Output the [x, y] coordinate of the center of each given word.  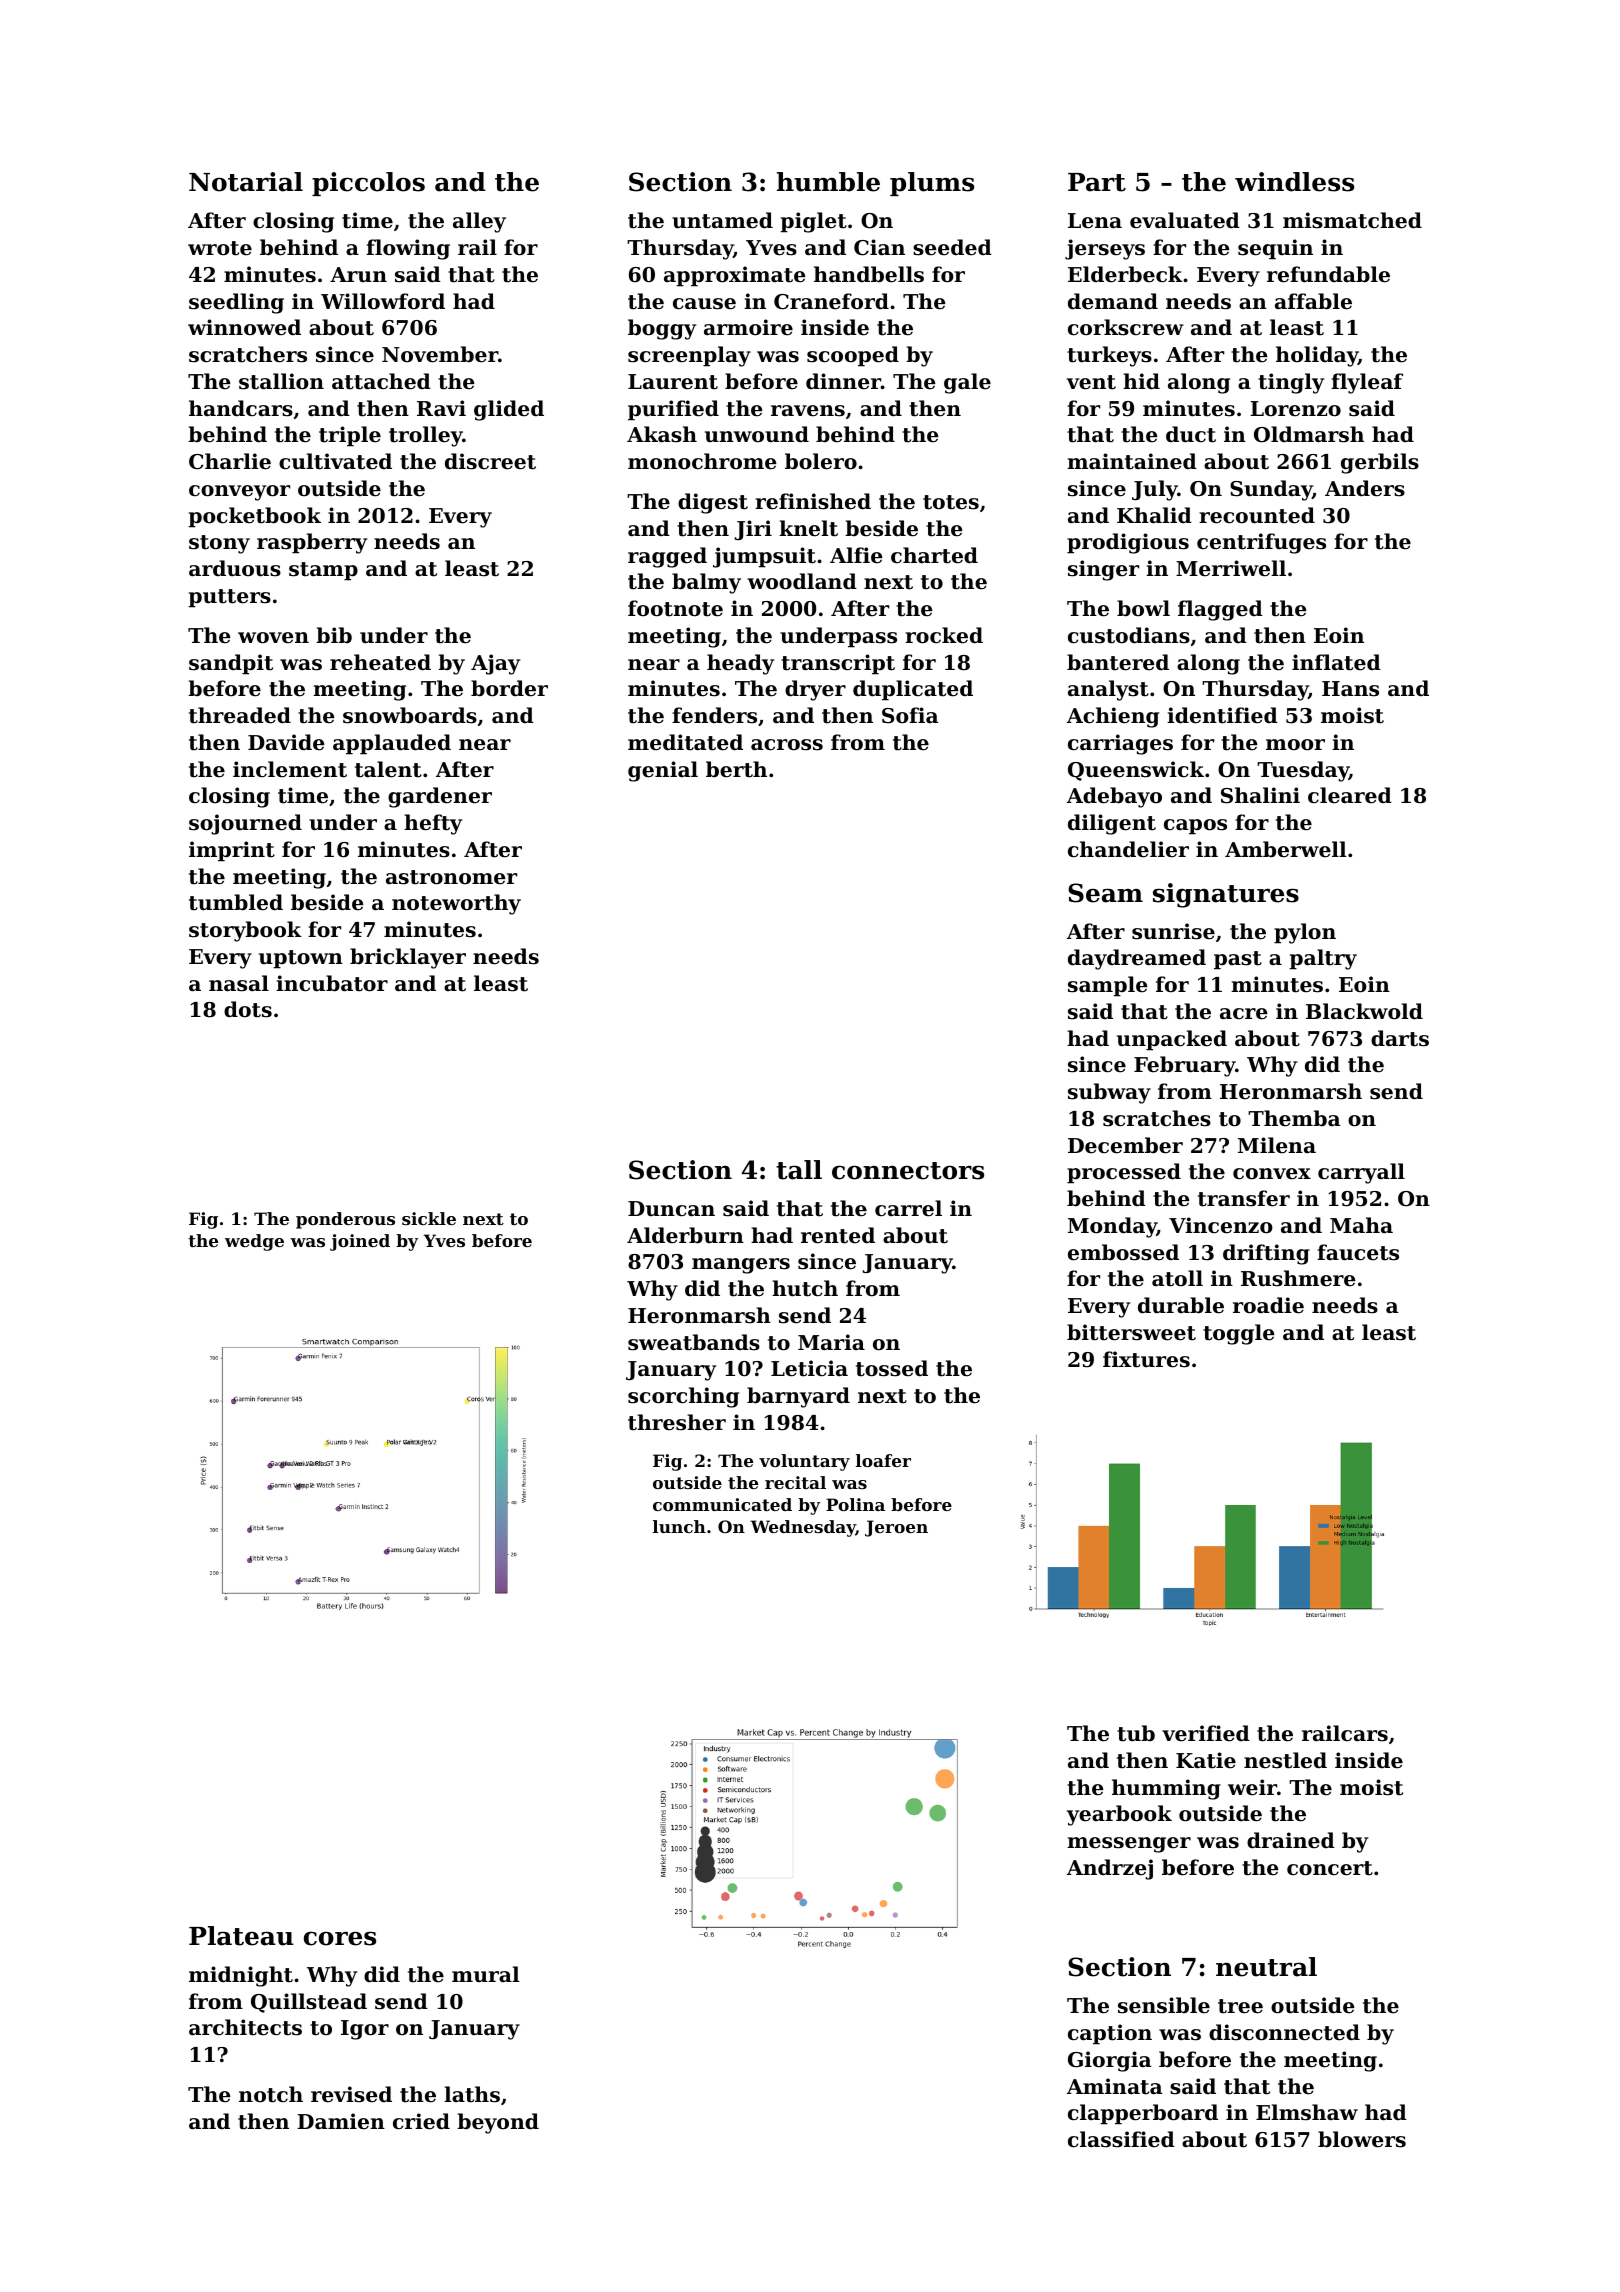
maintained [1132, 461]
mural [485, 1974]
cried [421, 2121]
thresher [677, 1422]
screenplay [689, 356]
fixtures [1146, 1359]
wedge [254, 1242]
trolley [426, 436]
